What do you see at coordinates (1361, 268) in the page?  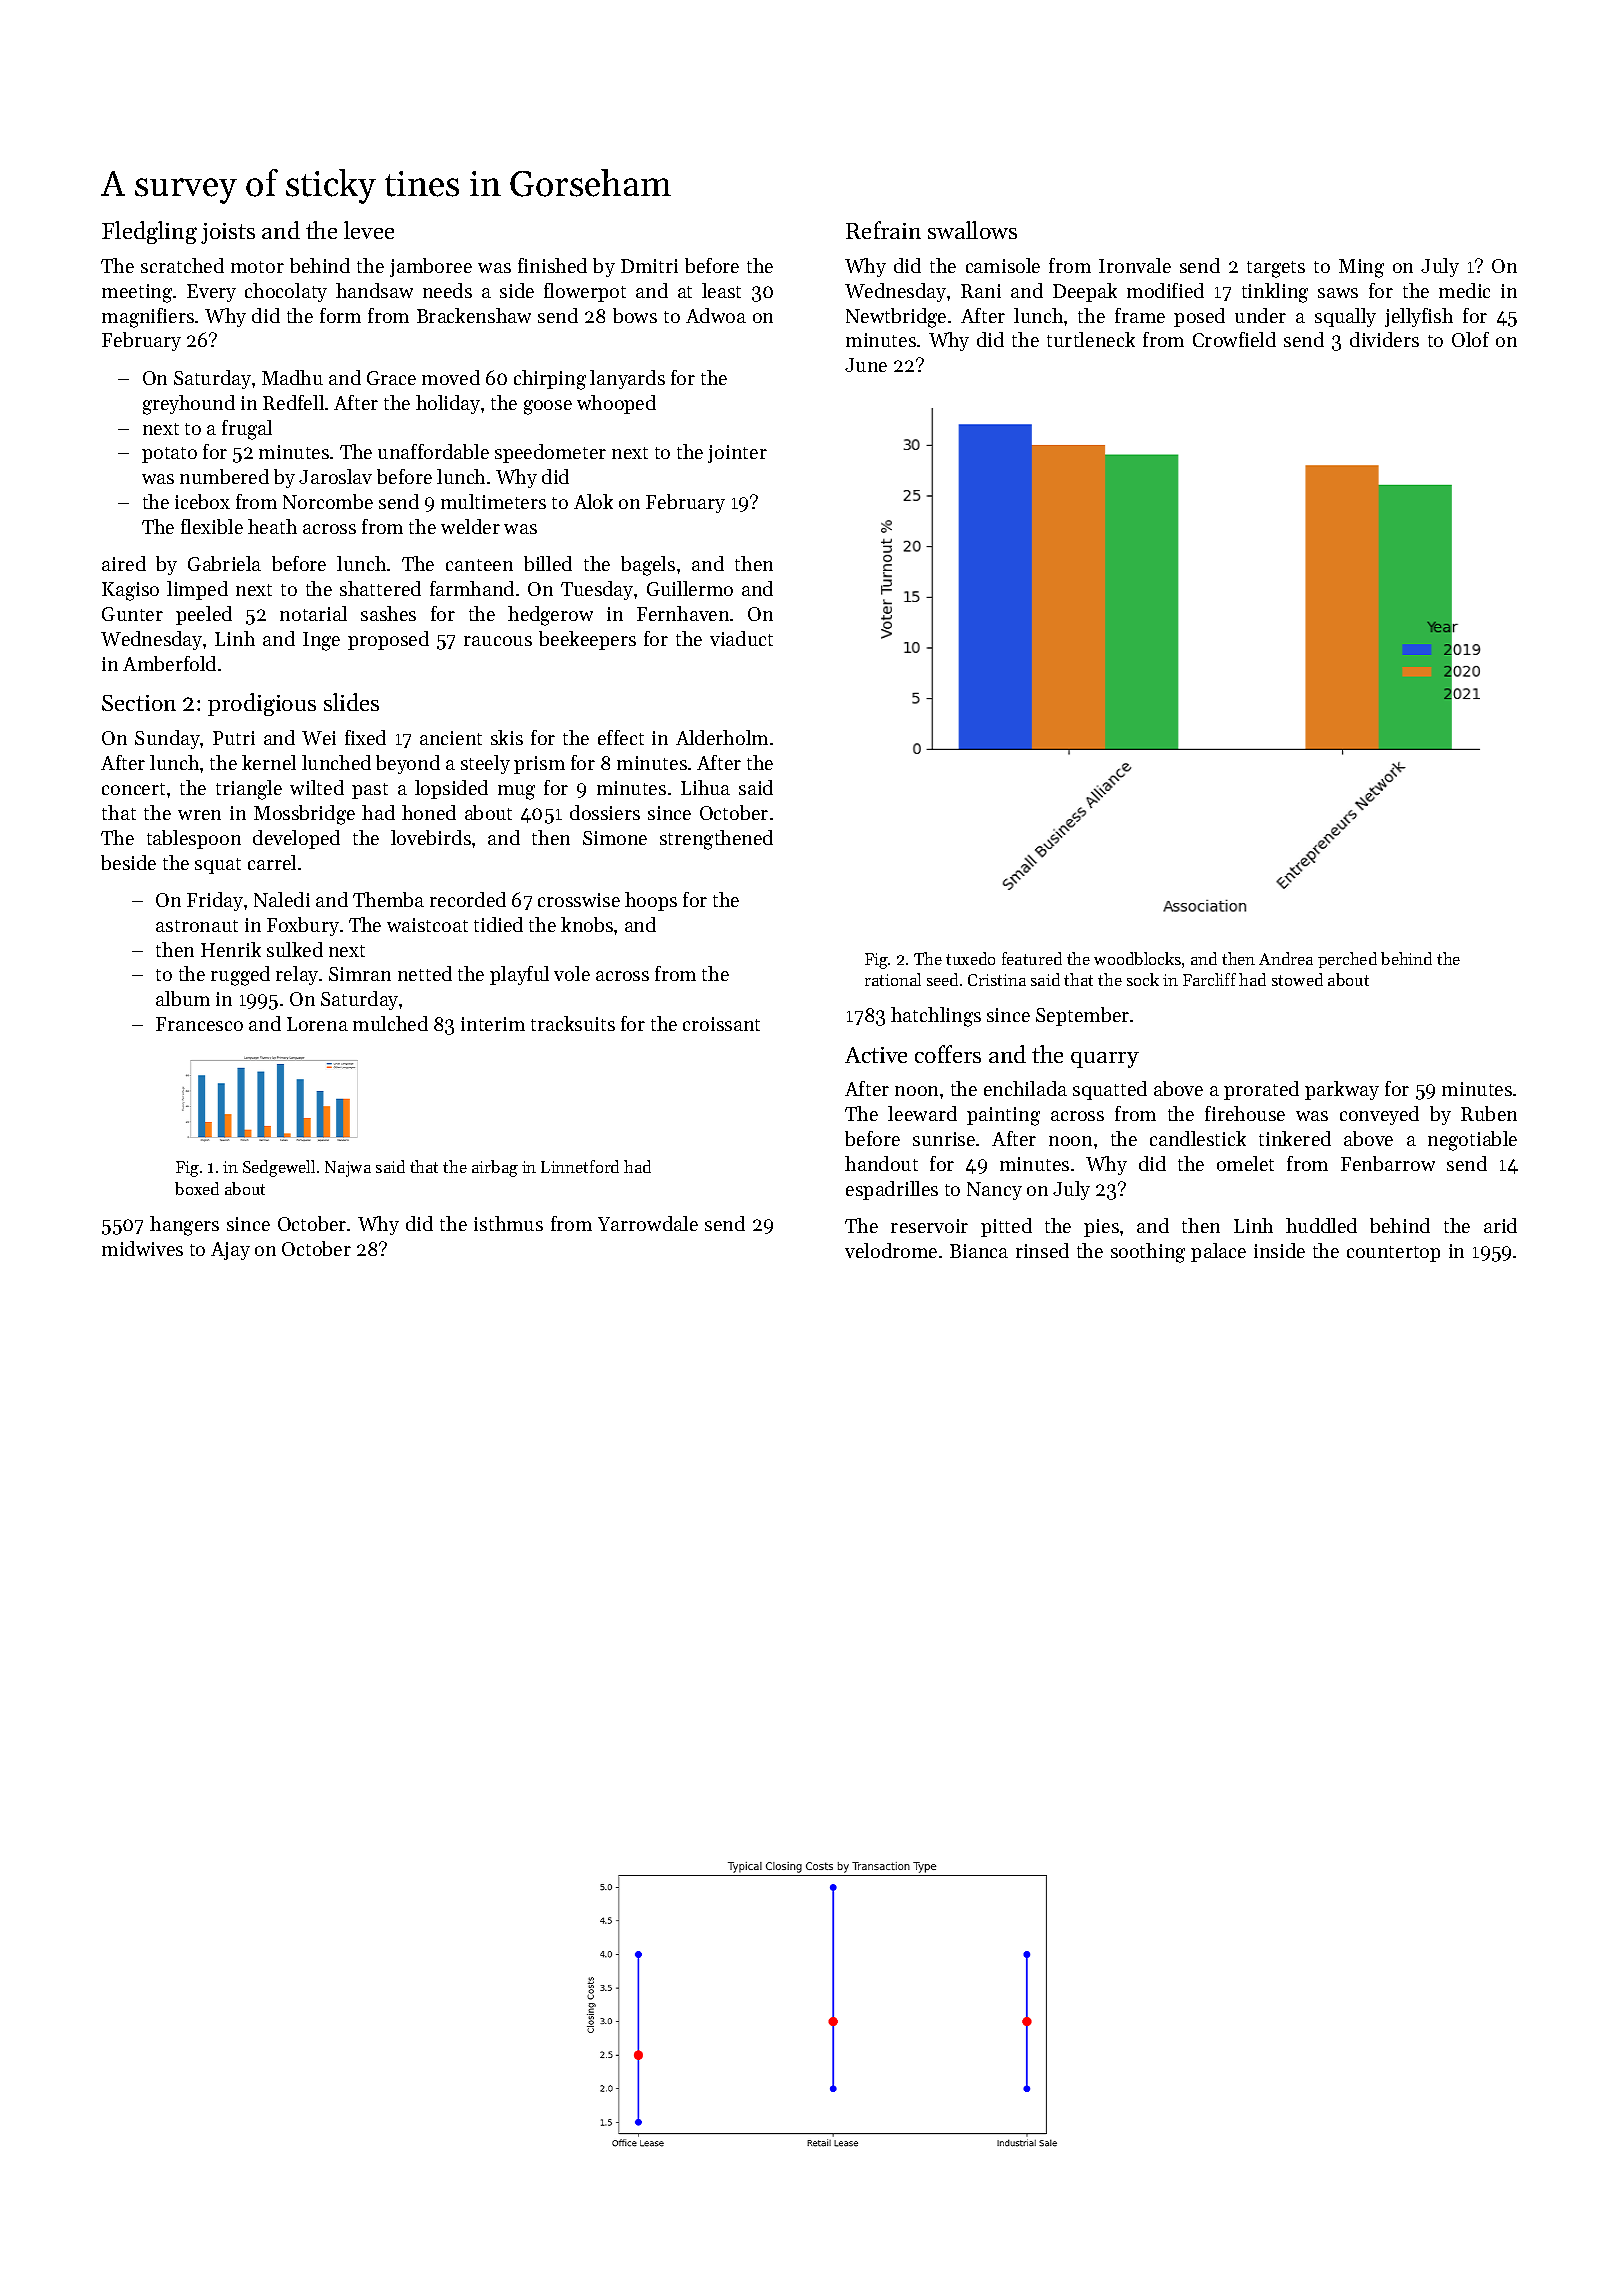 I see `Ming` at bounding box center [1361, 268].
